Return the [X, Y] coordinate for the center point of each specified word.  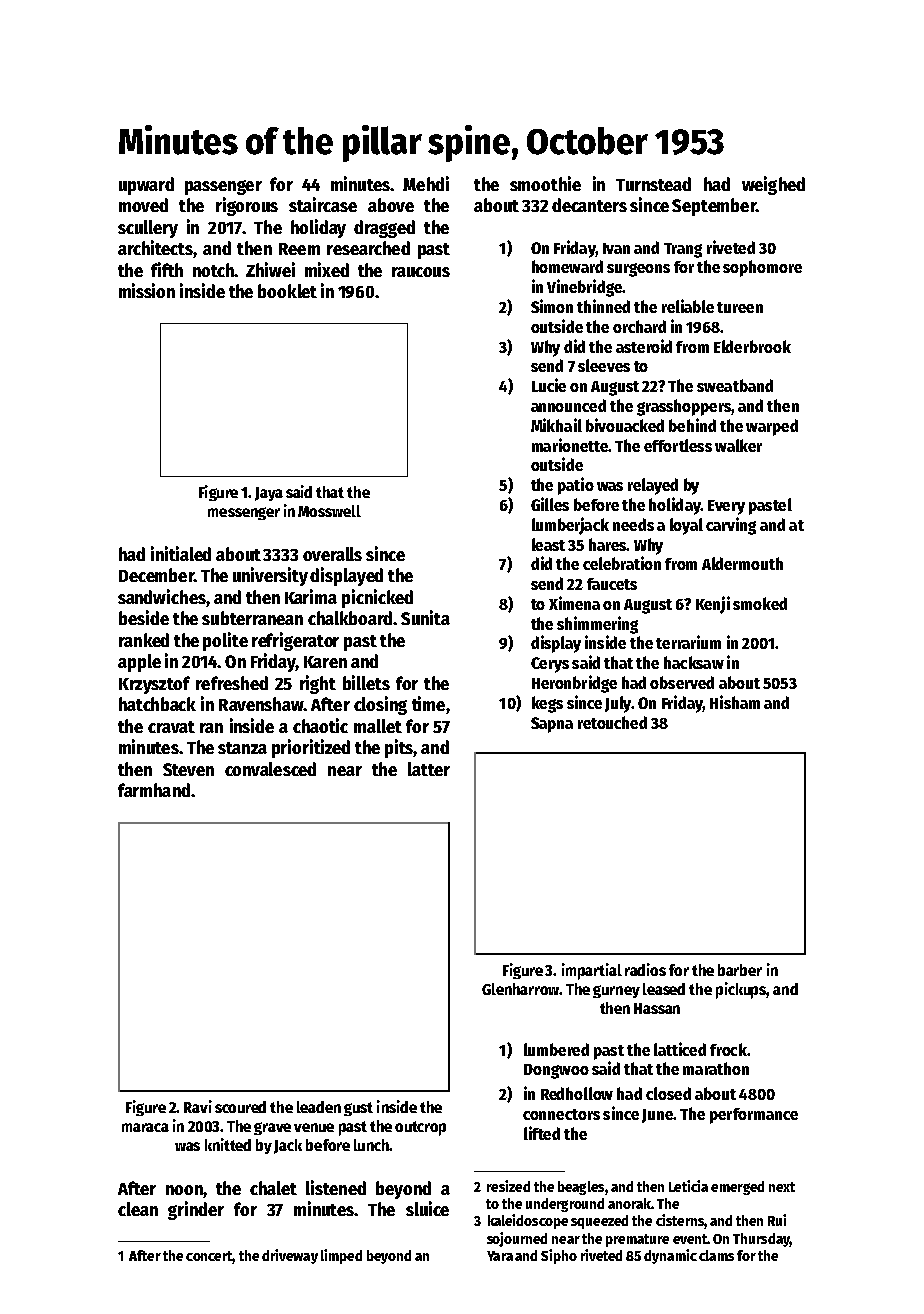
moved [143, 205]
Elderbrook [752, 346]
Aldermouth [742, 563]
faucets [612, 584]
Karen [325, 662]
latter [429, 769]
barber [740, 970]
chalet [273, 1188]
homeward [567, 266]
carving [731, 526]
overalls [332, 554]
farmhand [154, 790]
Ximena [574, 603]
